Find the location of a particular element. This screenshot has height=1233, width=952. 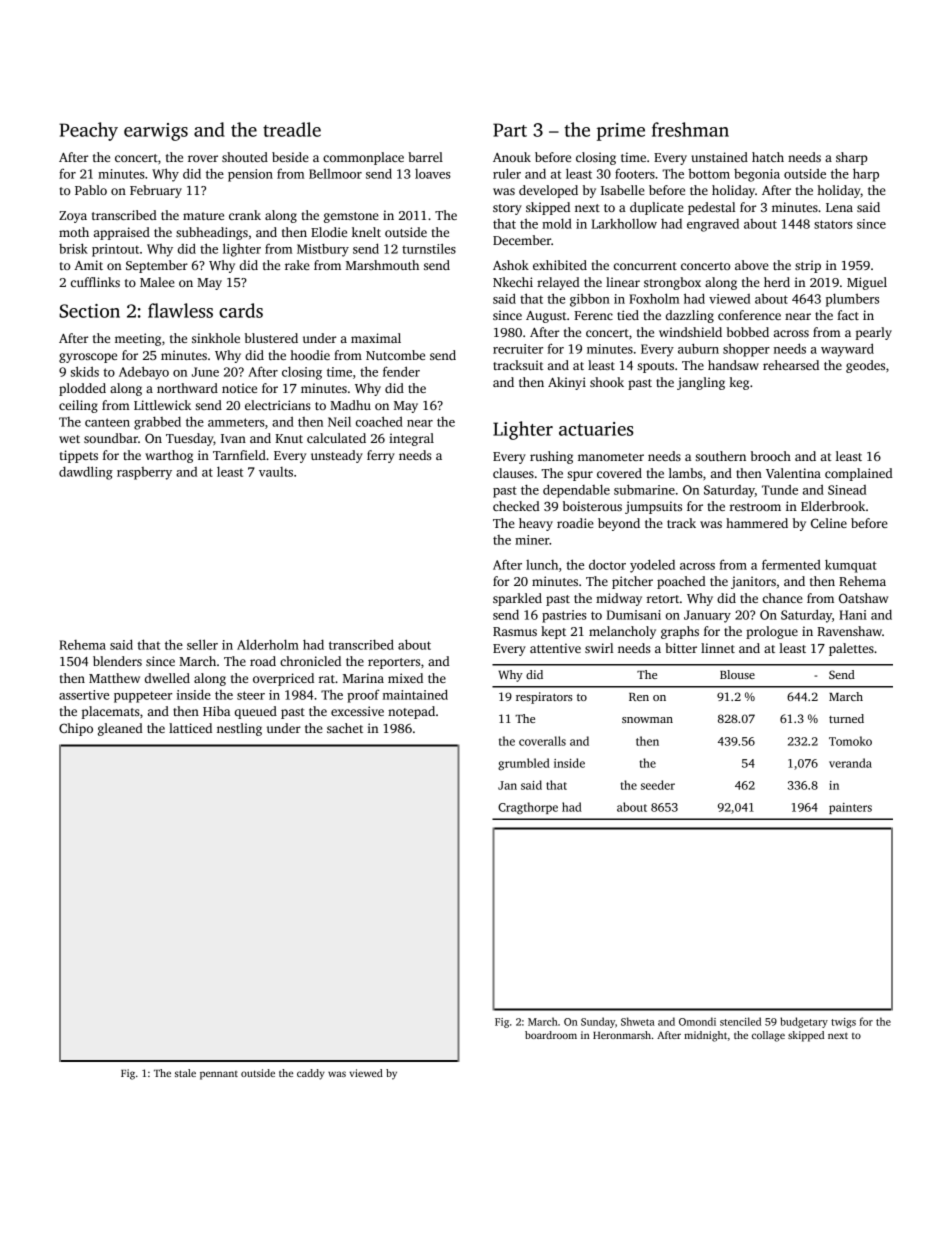

Omondi is located at coordinates (697, 1021).
